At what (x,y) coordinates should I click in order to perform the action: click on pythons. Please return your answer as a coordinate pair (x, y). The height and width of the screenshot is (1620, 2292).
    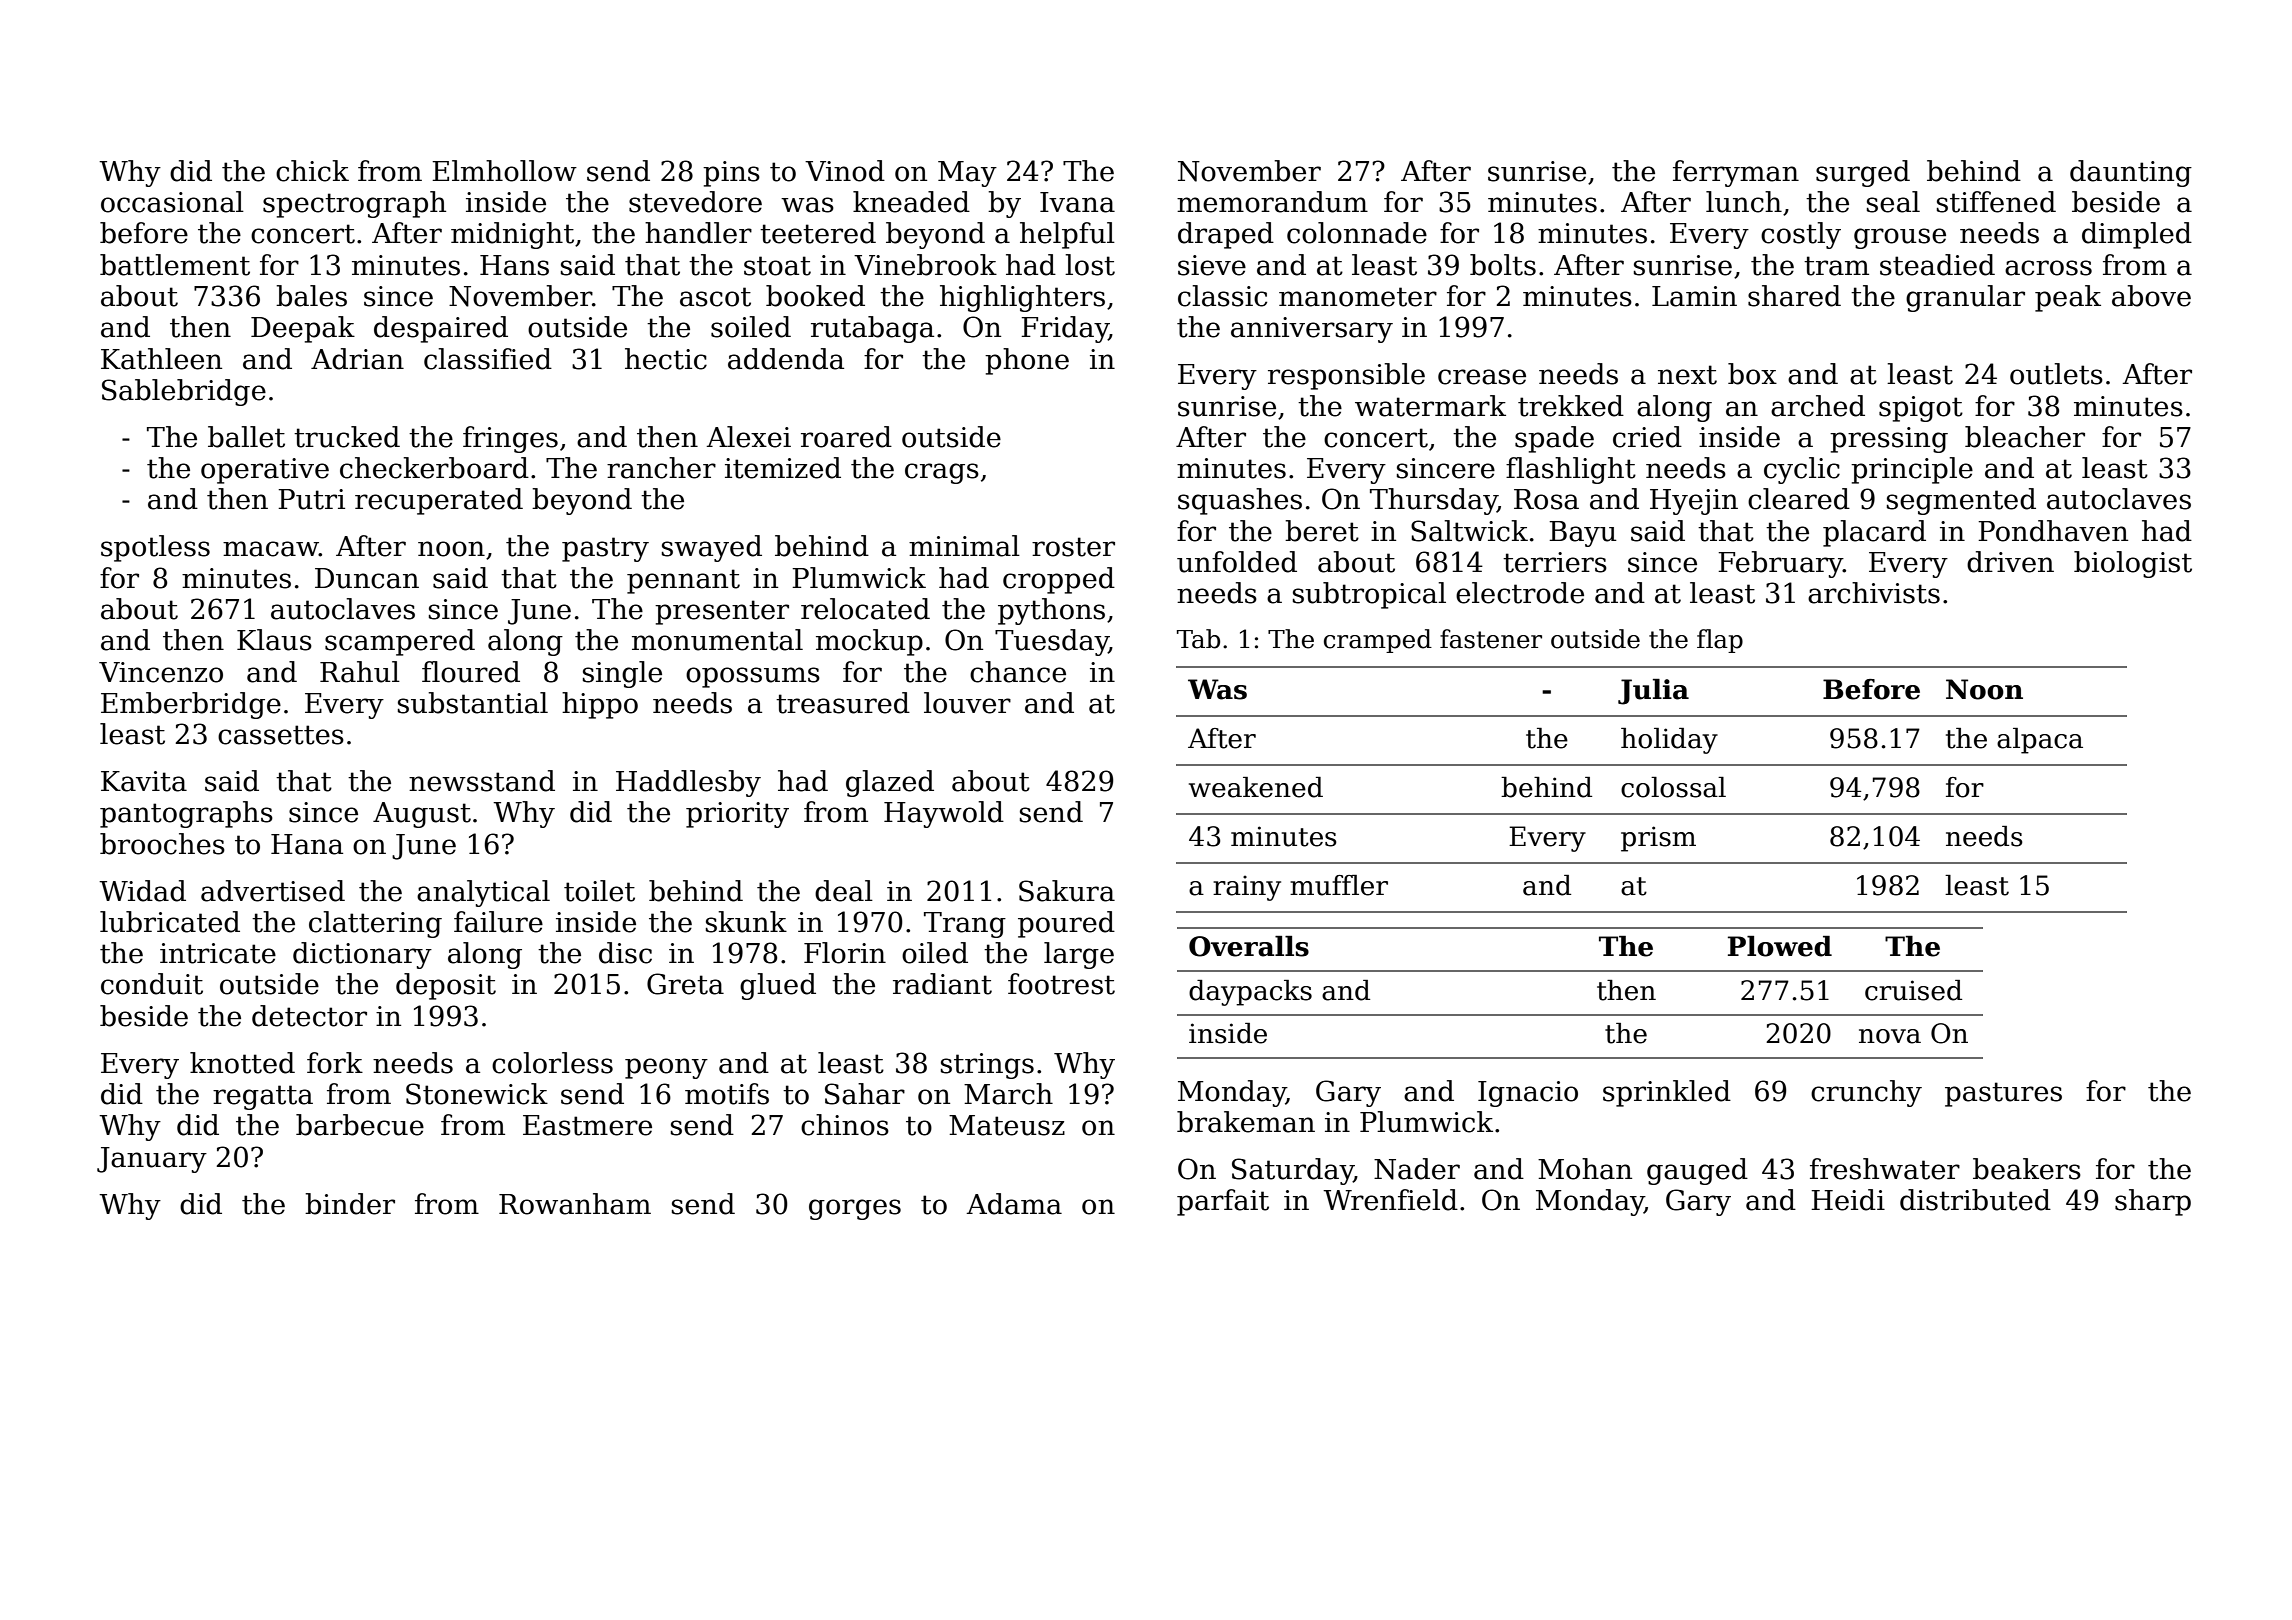
    Looking at the image, I should click on (1051, 611).
